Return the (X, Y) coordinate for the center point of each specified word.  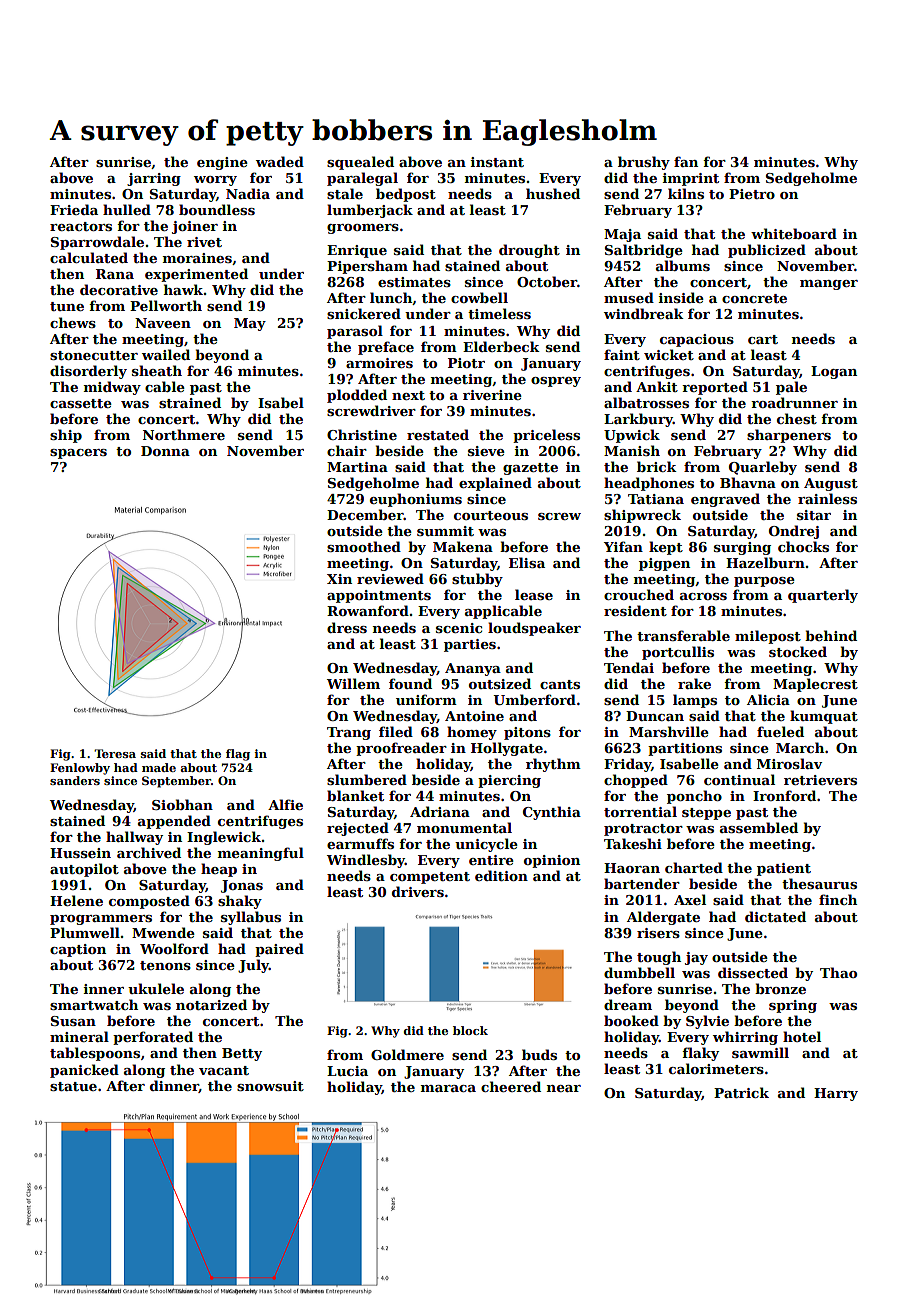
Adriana (440, 811)
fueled (780, 731)
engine (222, 163)
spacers (78, 454)
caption (78, 950)
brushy (644, 163)
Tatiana (656, 499)
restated (438, 434)
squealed (360, 163)
